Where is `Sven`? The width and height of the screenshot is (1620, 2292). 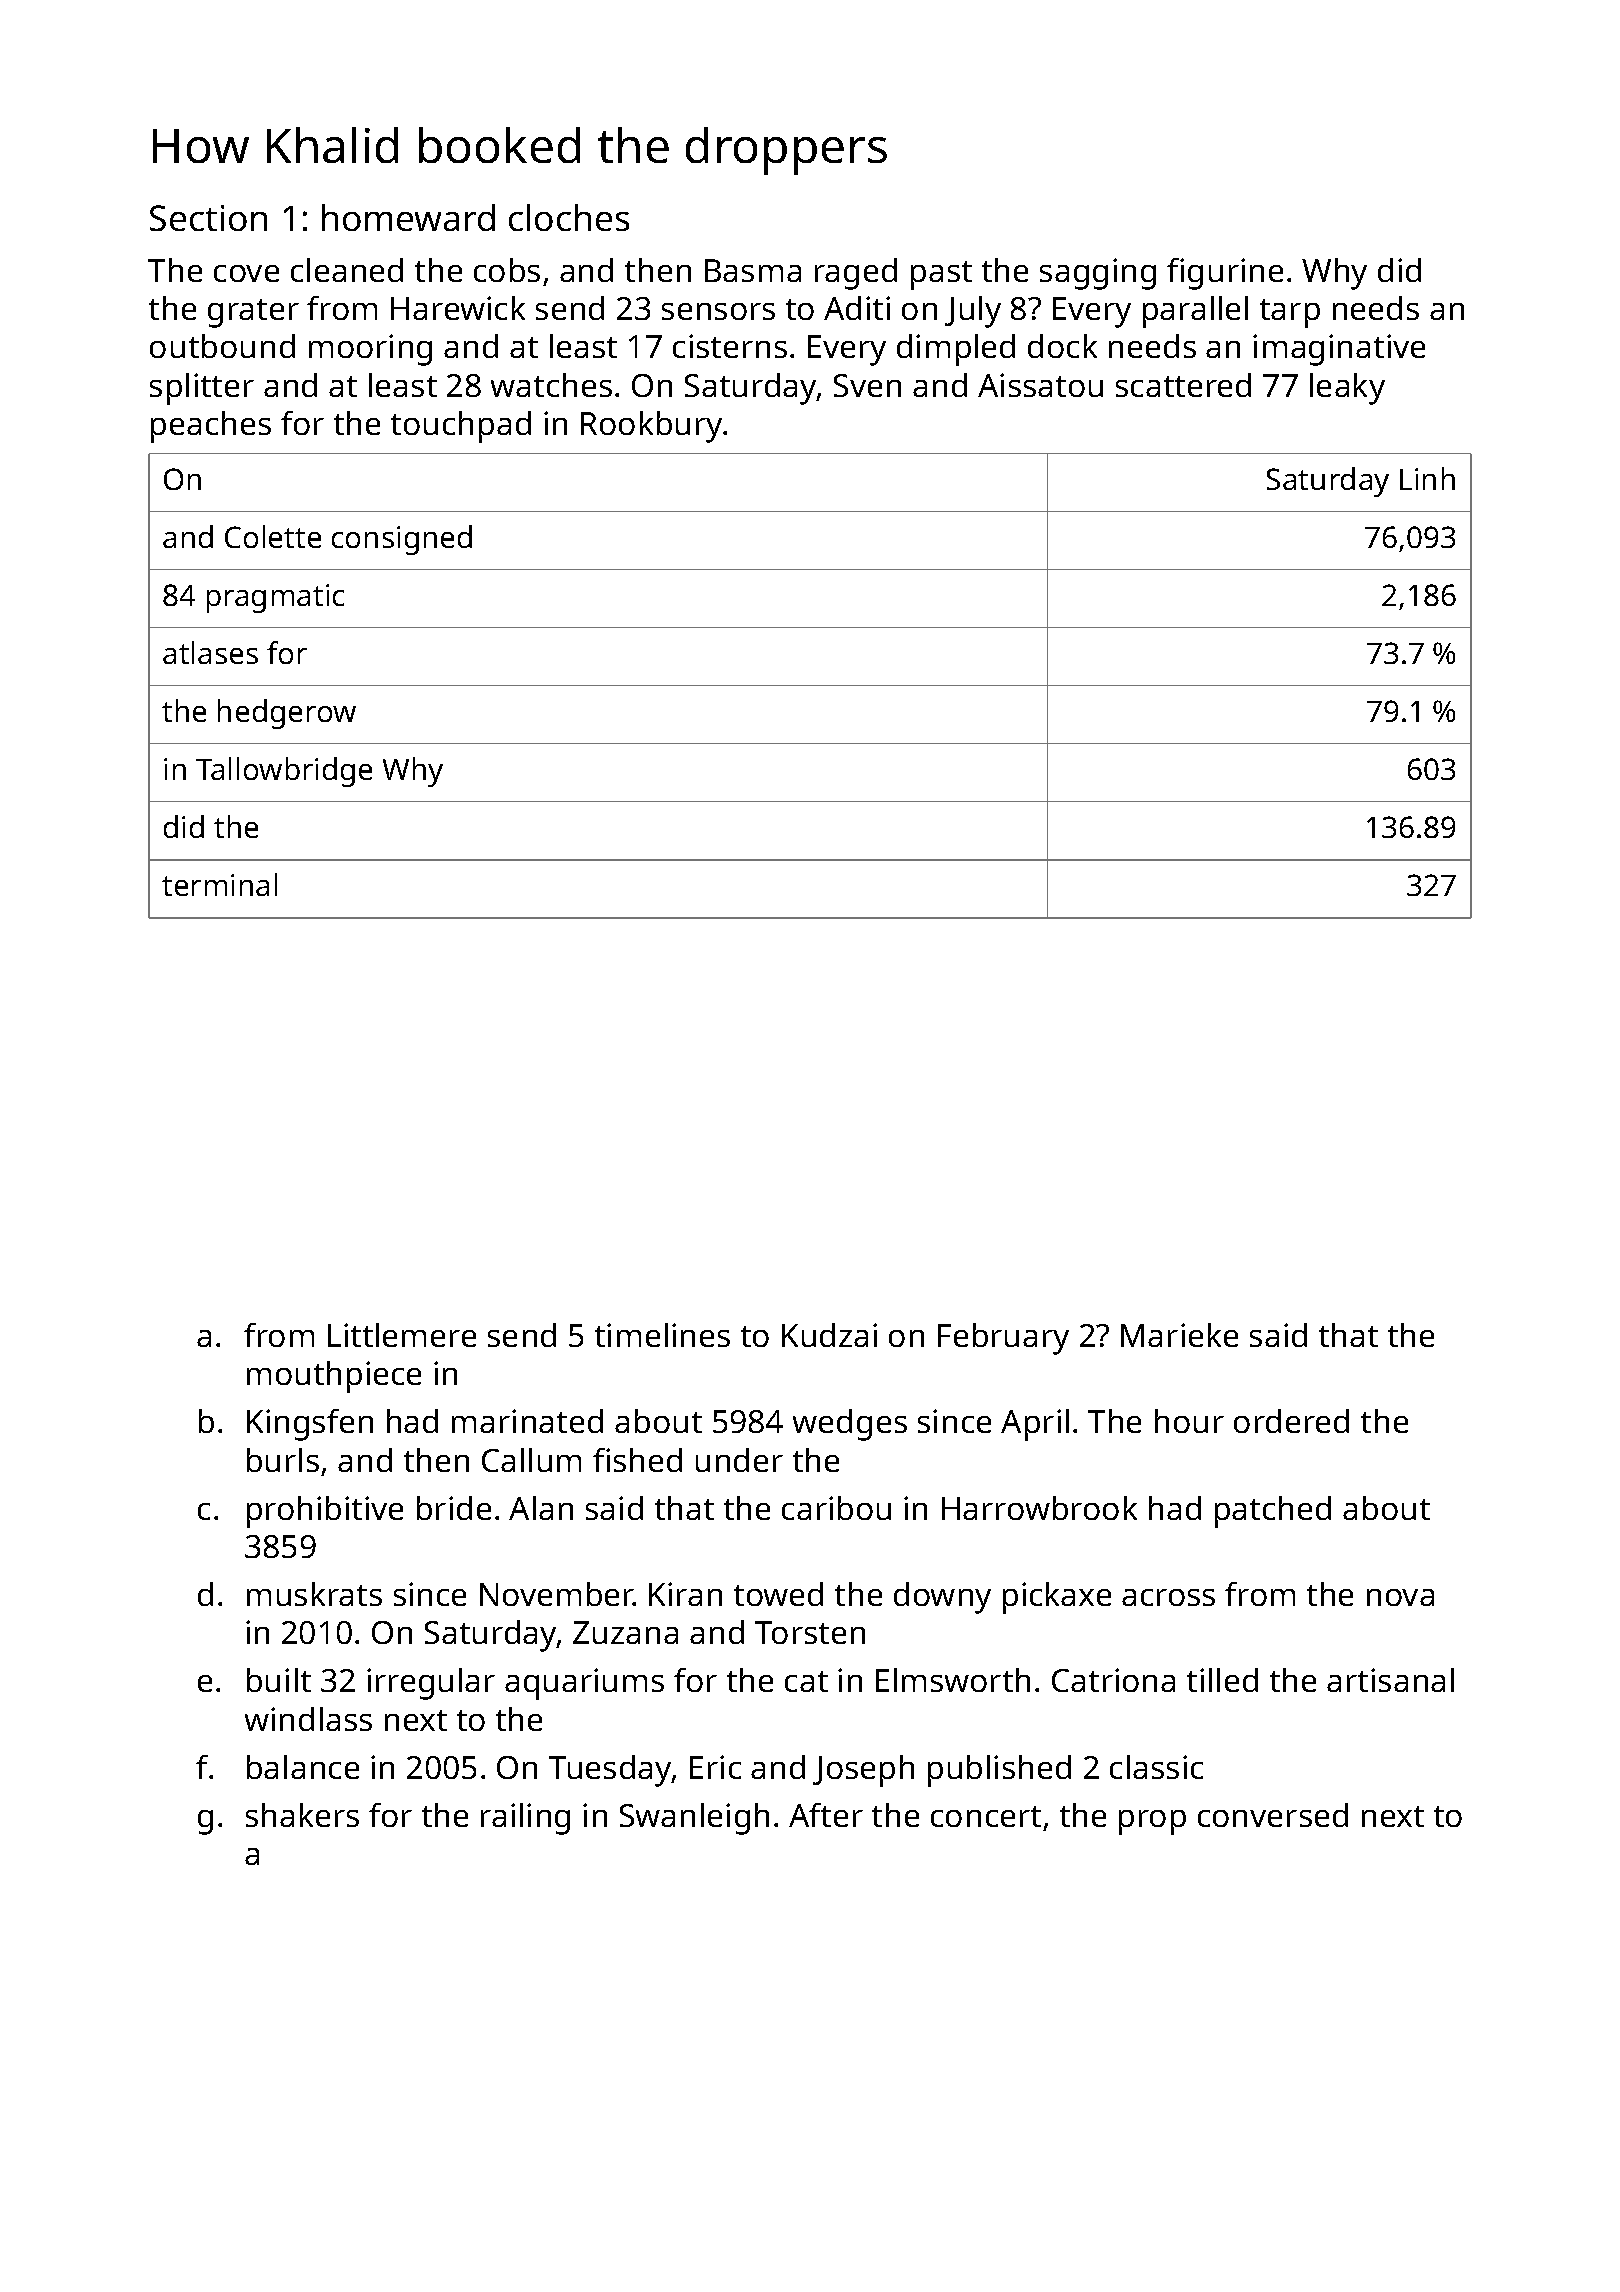 Sven is located at coordinates (867, 385).
